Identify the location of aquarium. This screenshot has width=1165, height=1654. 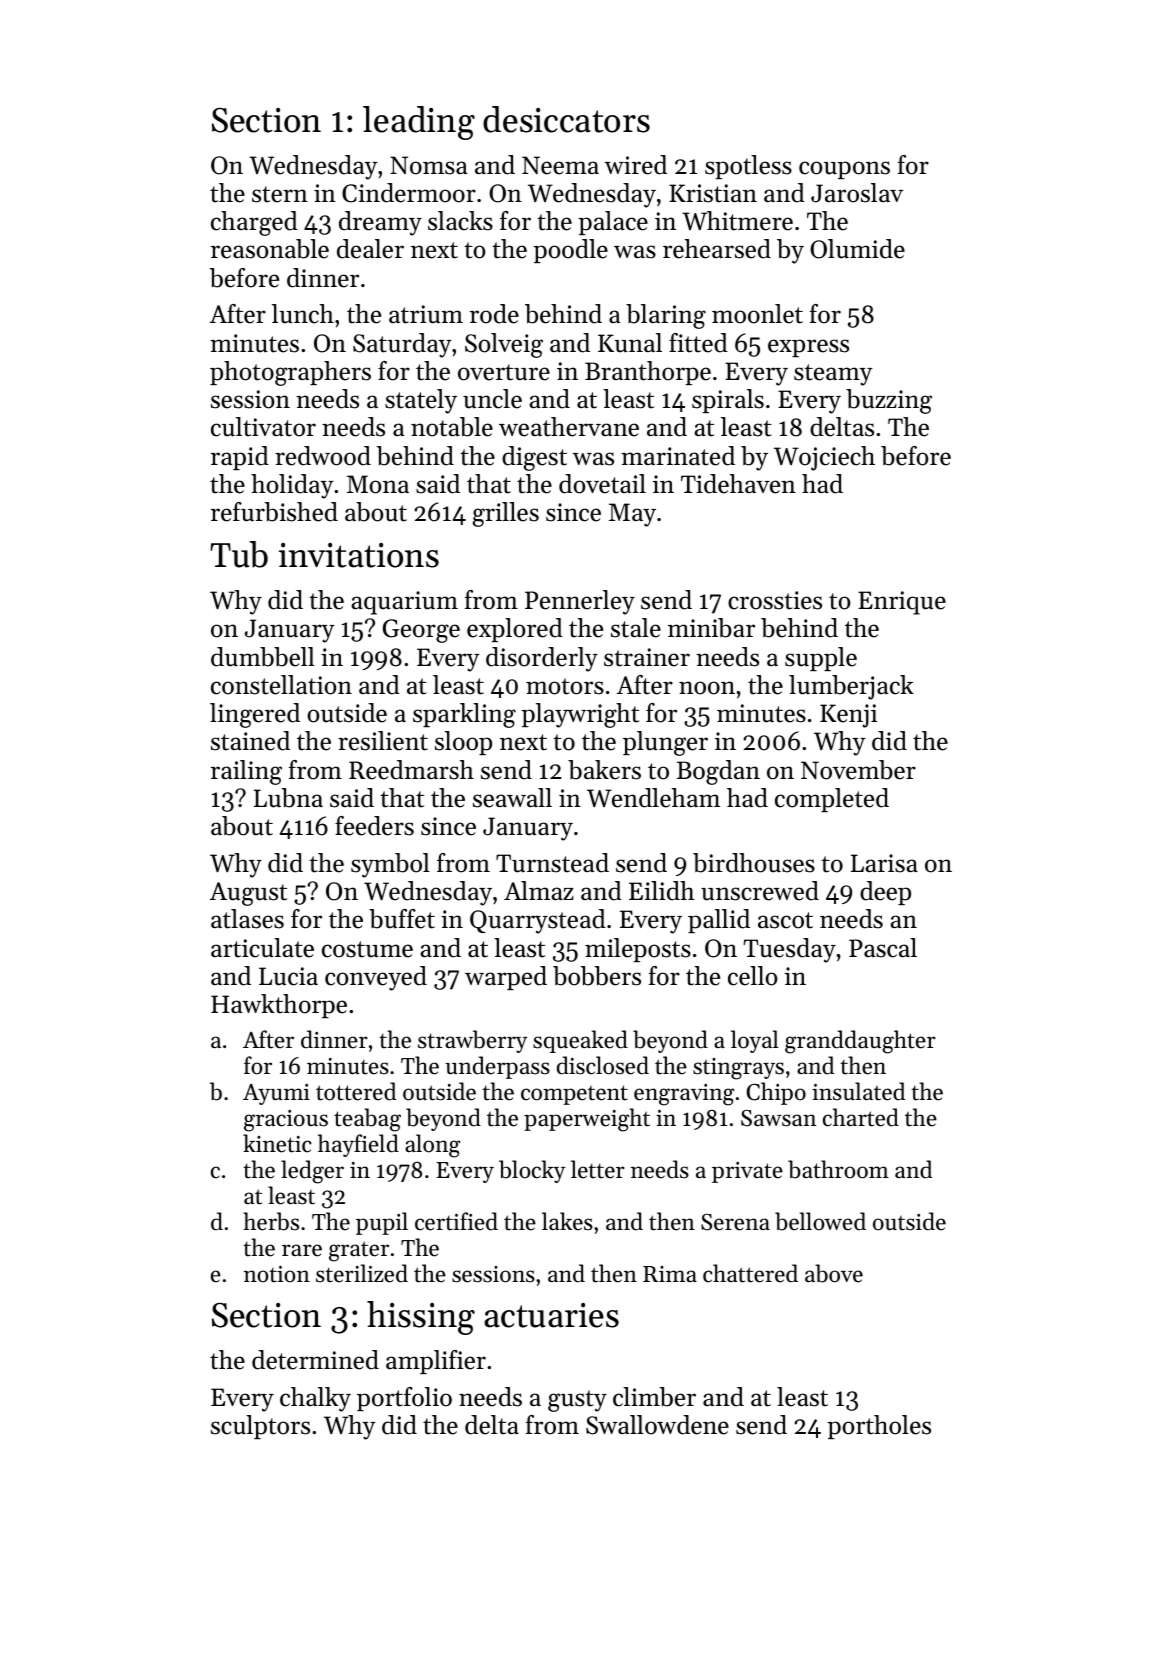
(404, 603).
